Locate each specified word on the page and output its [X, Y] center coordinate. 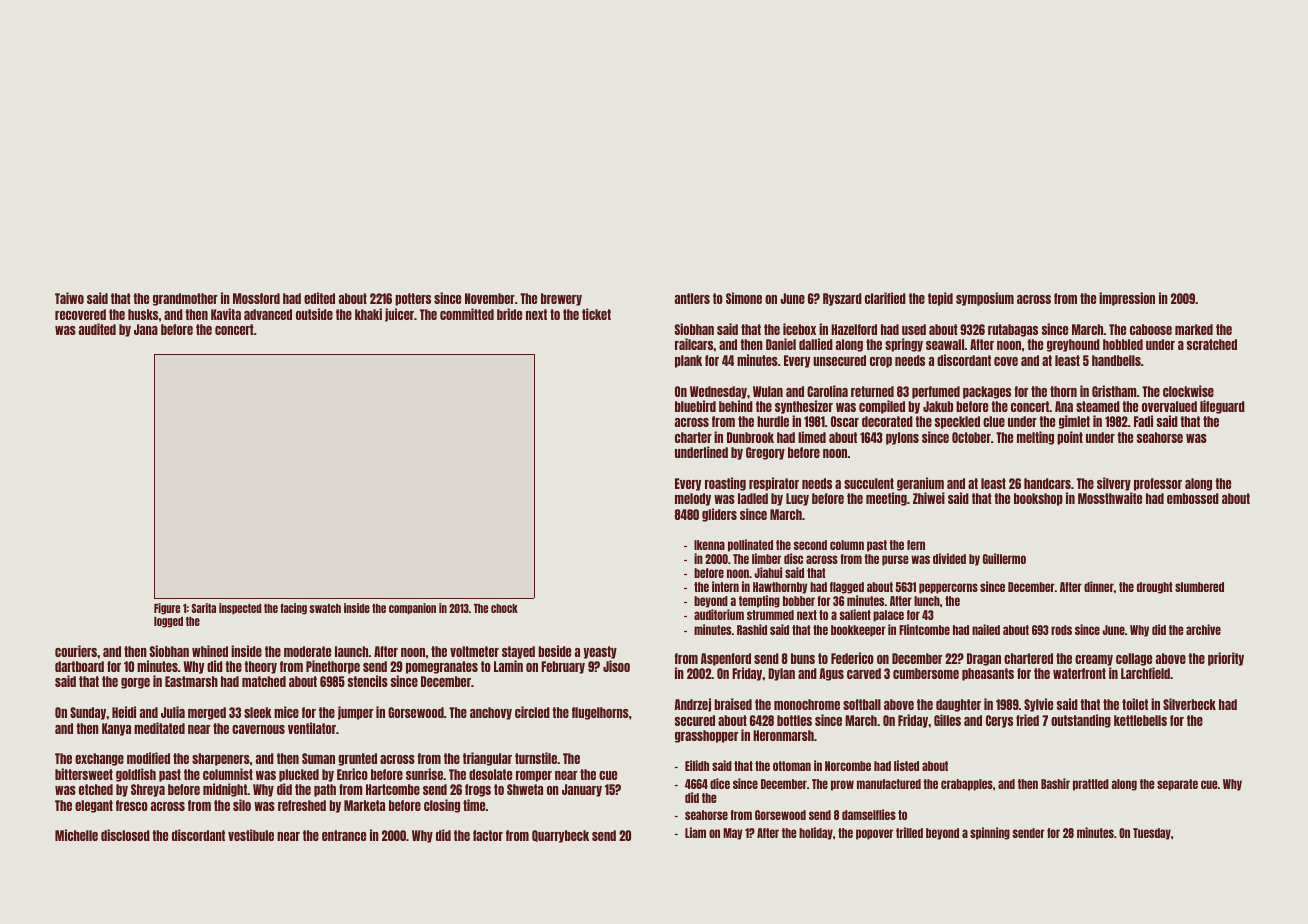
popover [874, 834]
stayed [518, 652]
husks [143, 314]
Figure [167, 609]
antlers [692, 298]
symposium [985, 299]
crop [881, 362]
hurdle [773, 421]
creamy [1094, 660]
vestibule [251, 835]
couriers [76, 651]
